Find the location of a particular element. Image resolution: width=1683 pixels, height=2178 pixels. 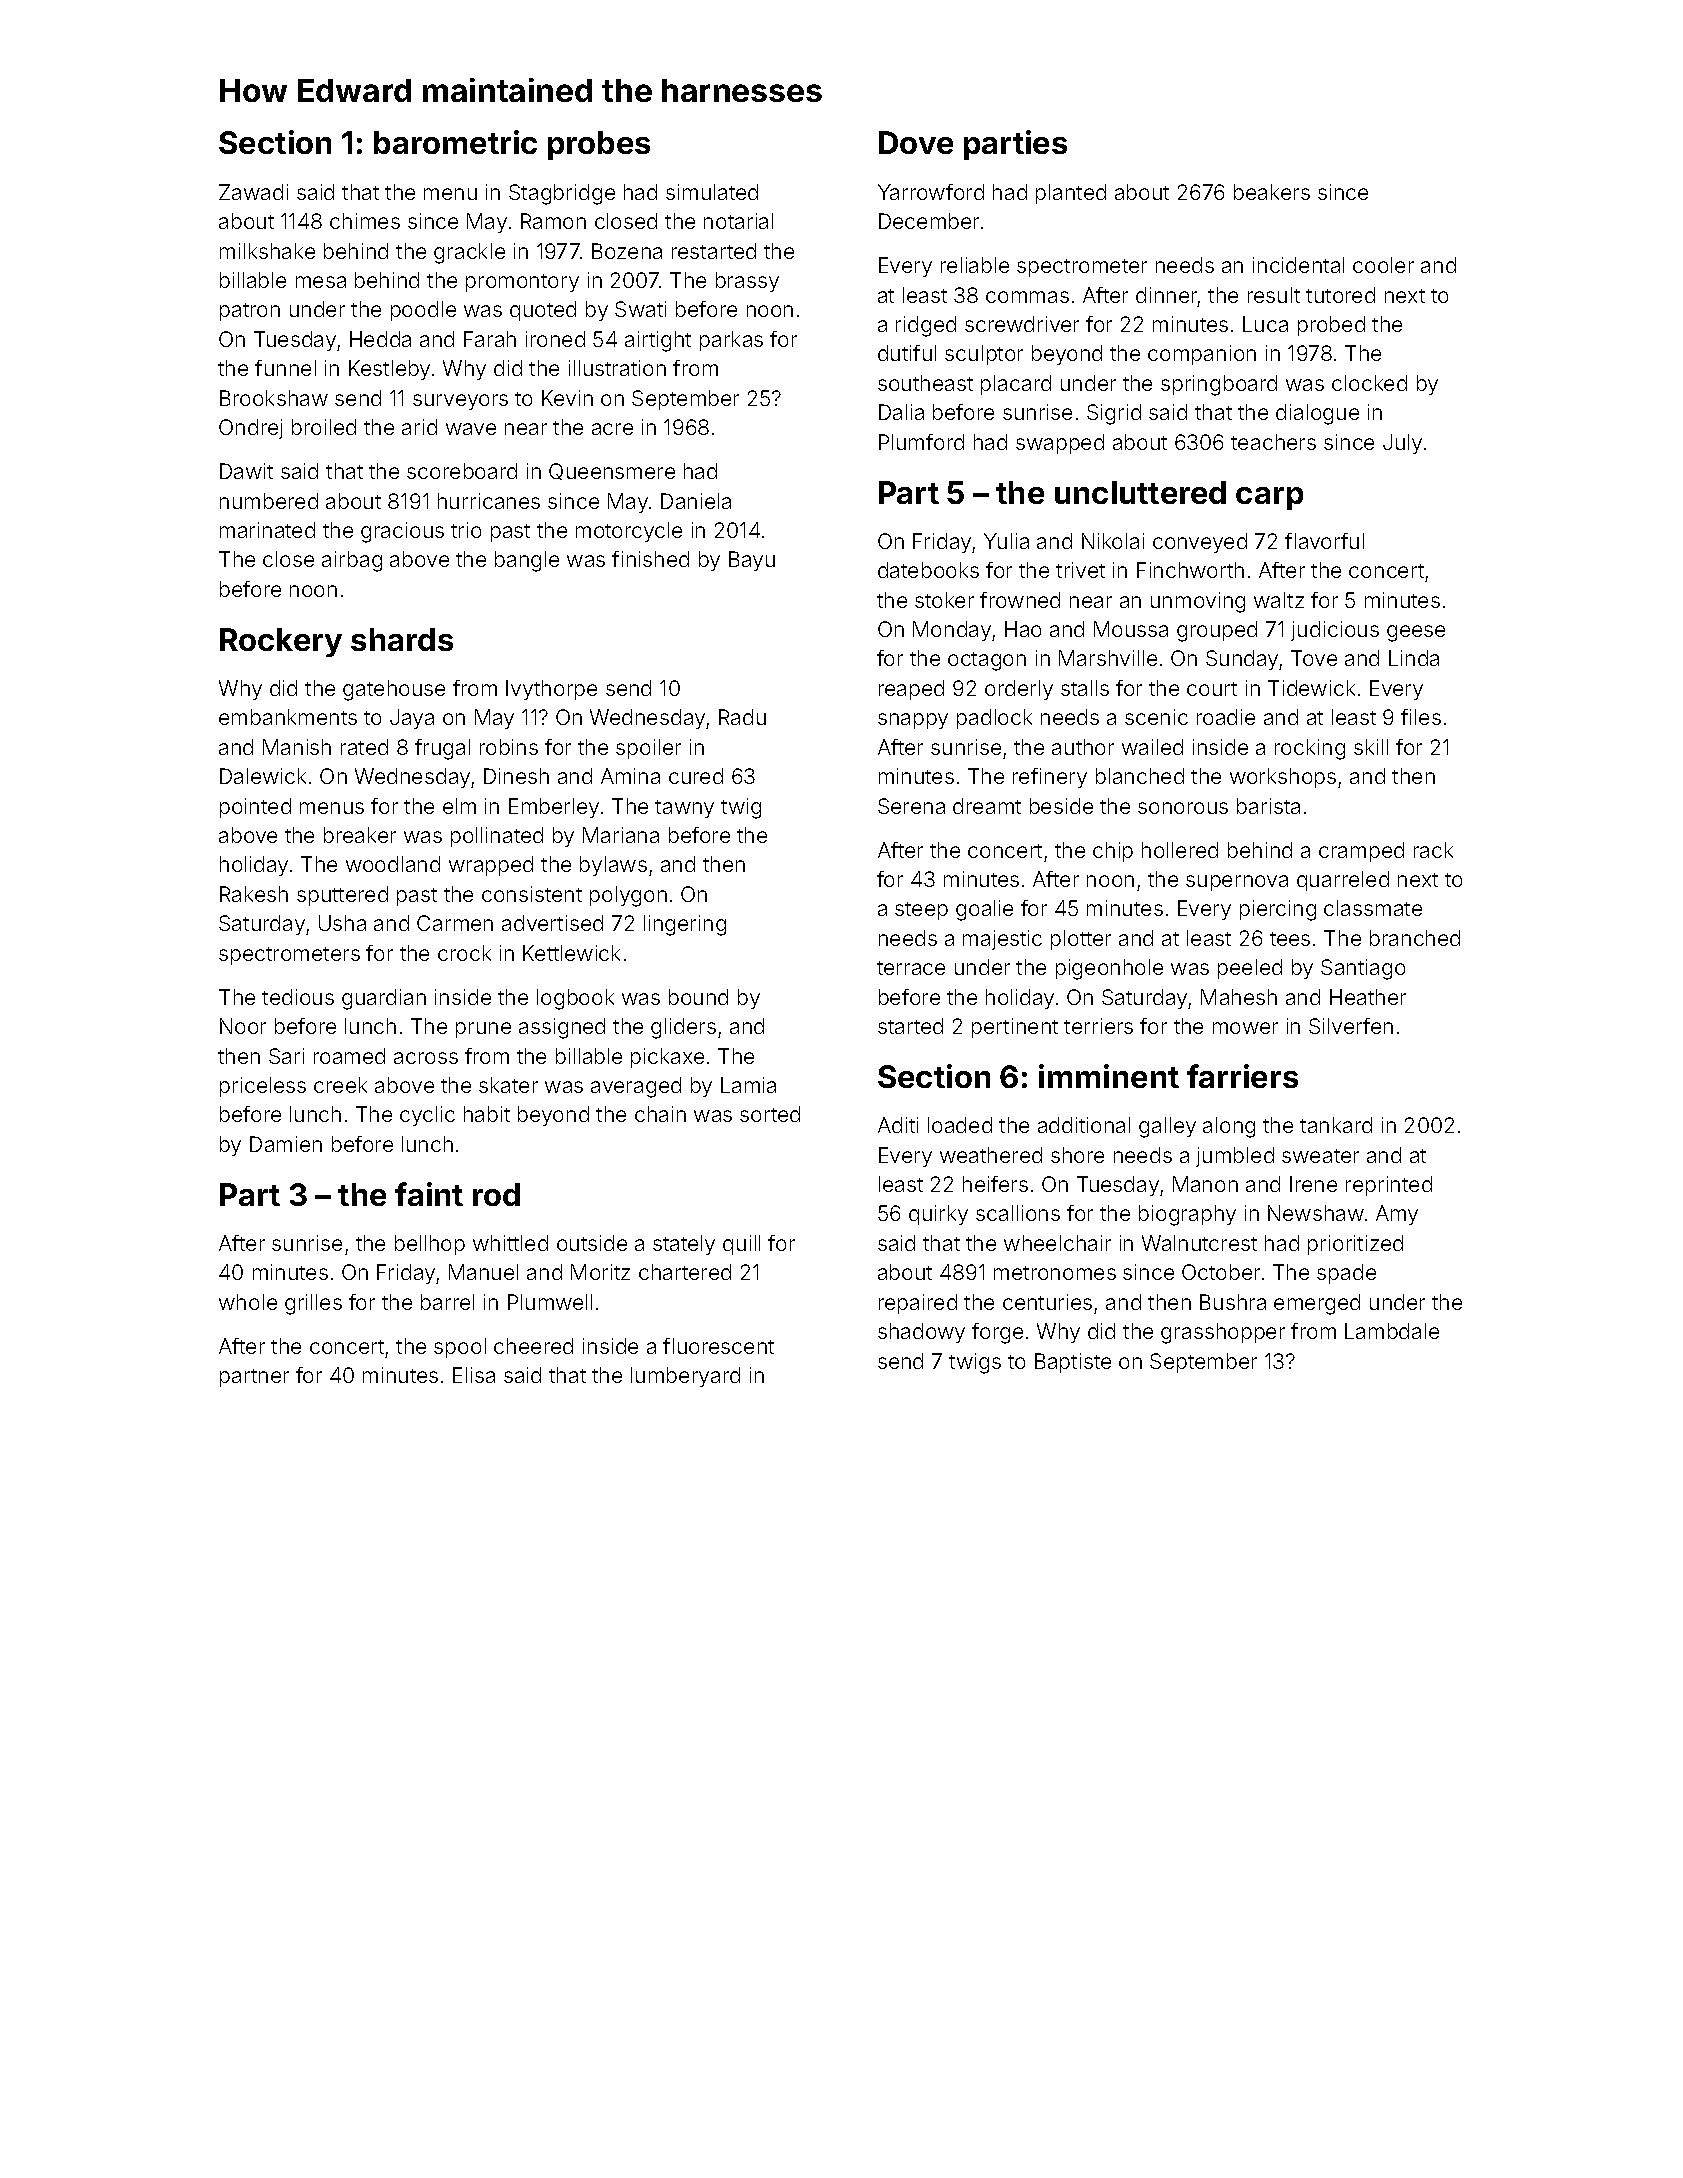

barometric is located at coordinates (455, 142).
